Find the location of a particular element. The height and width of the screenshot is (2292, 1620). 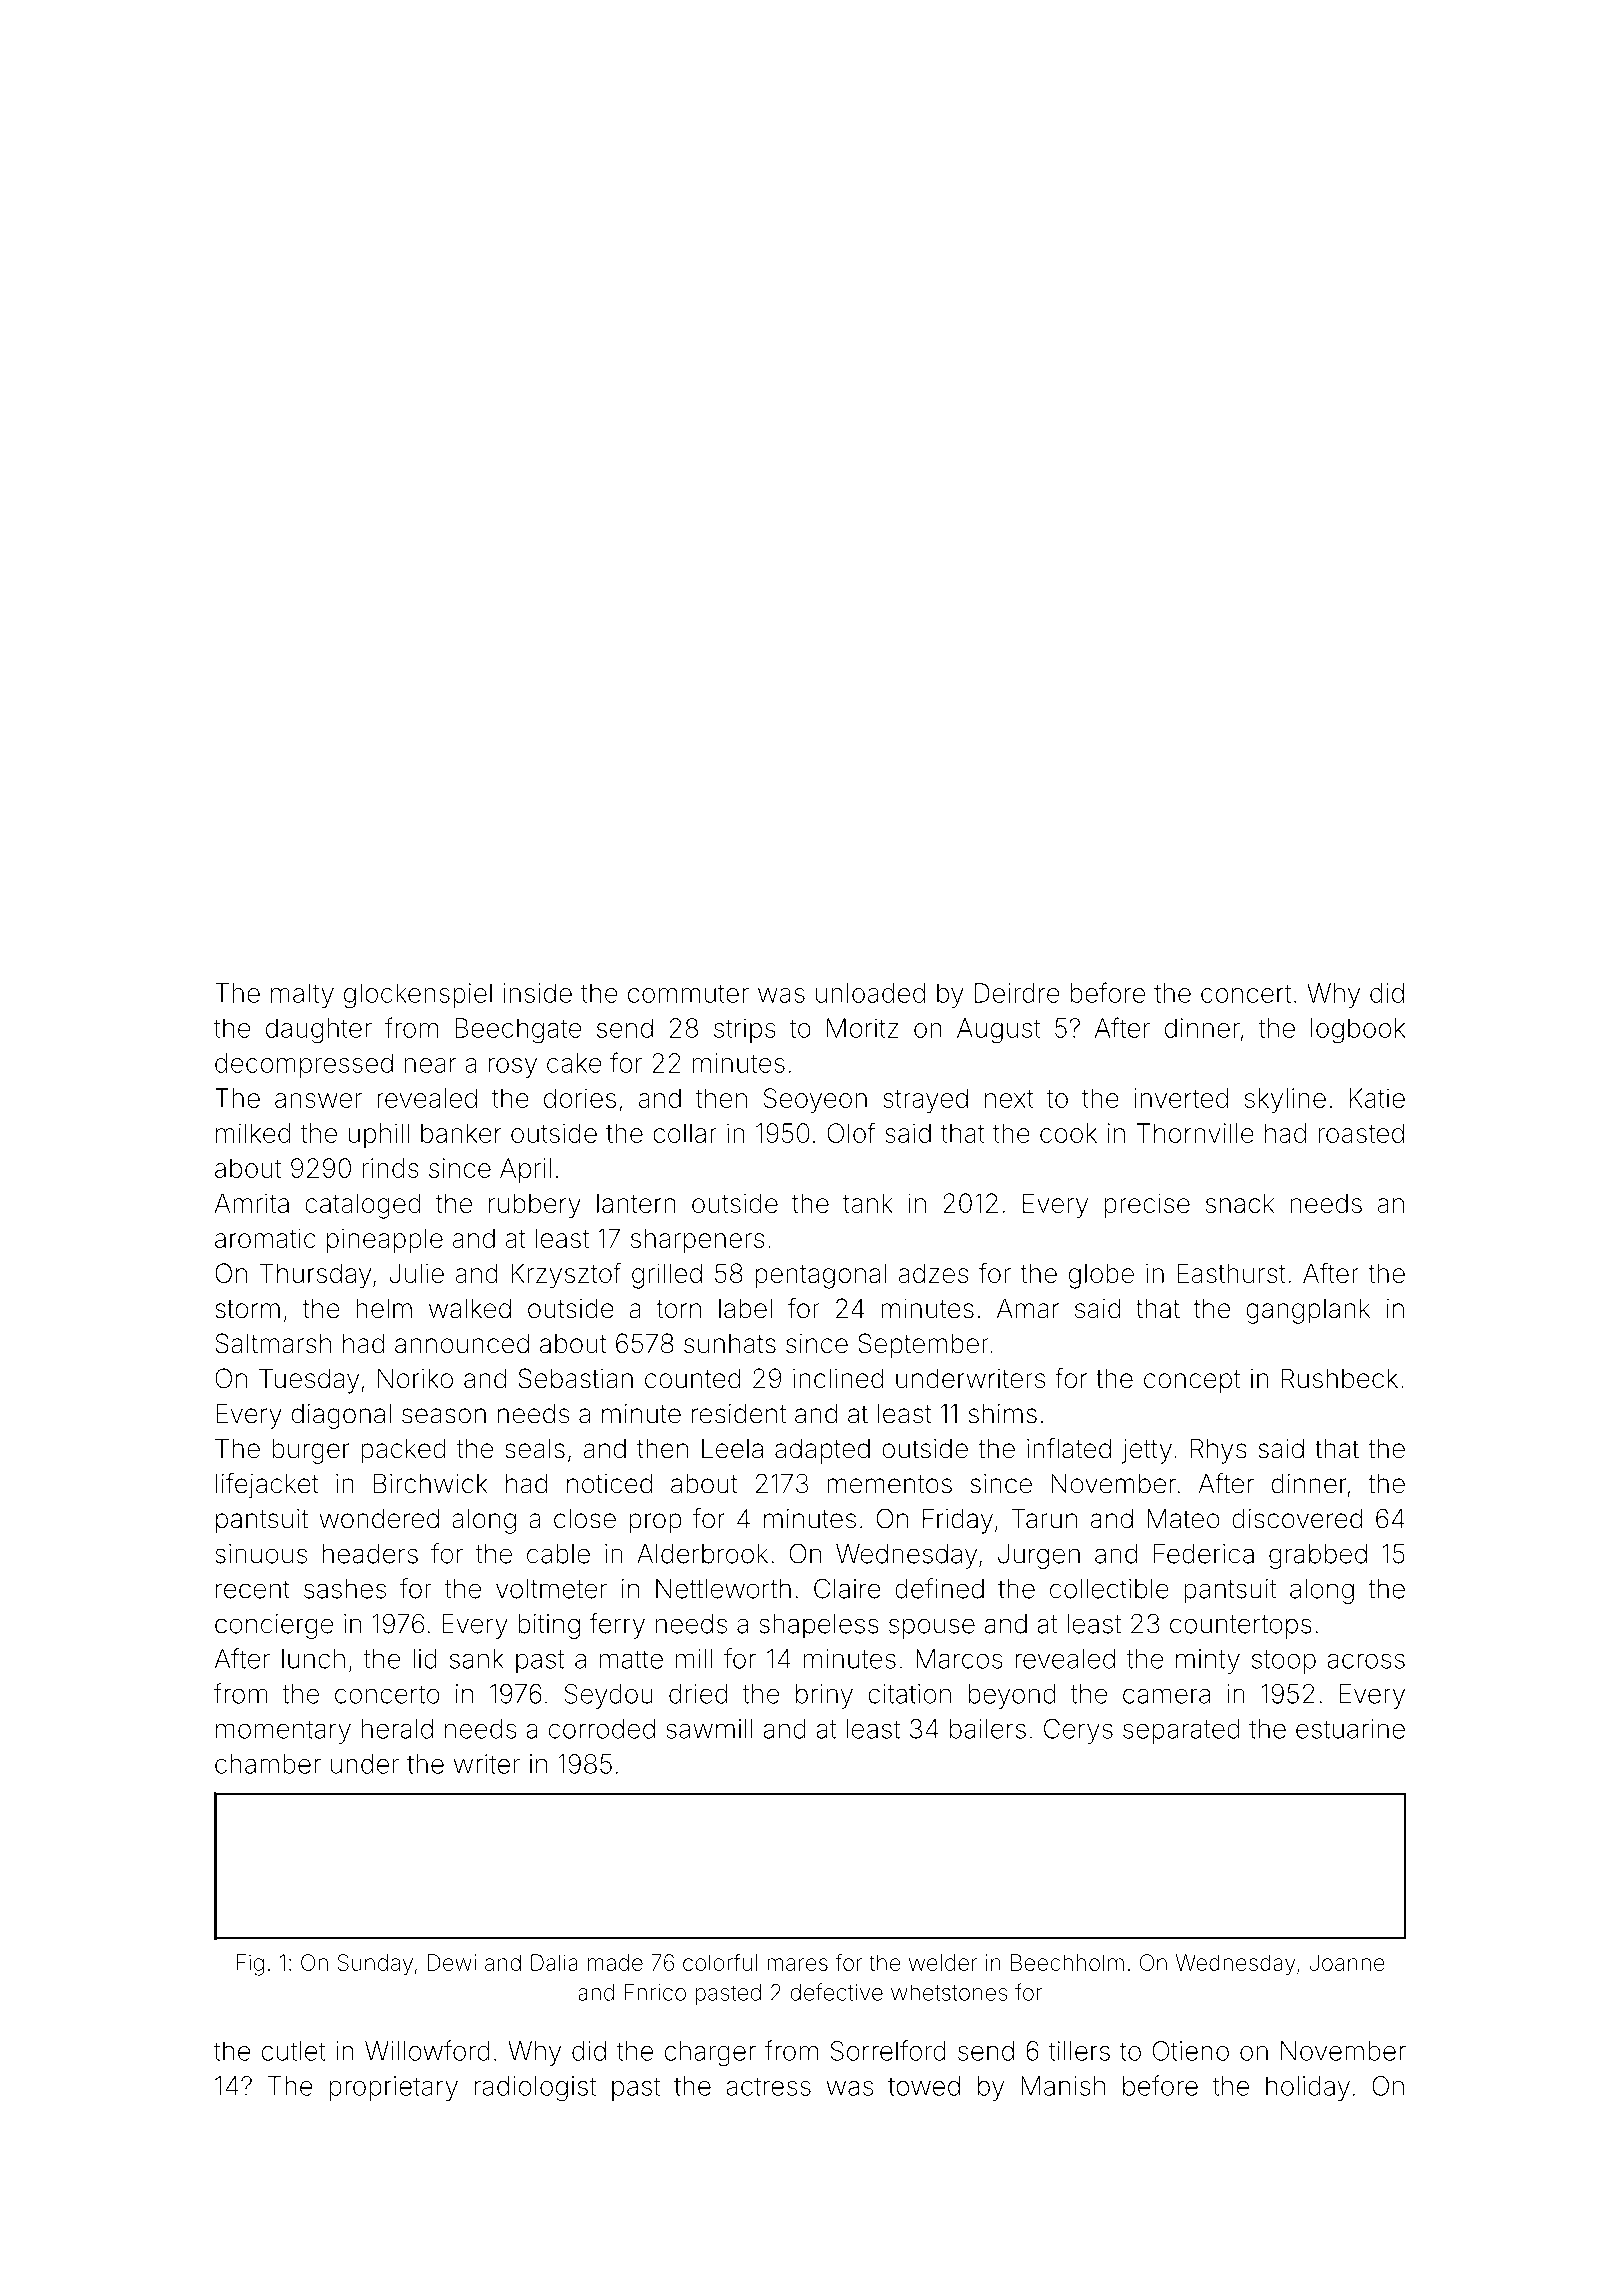

rubbery is located at coordinates (535, 1206).
